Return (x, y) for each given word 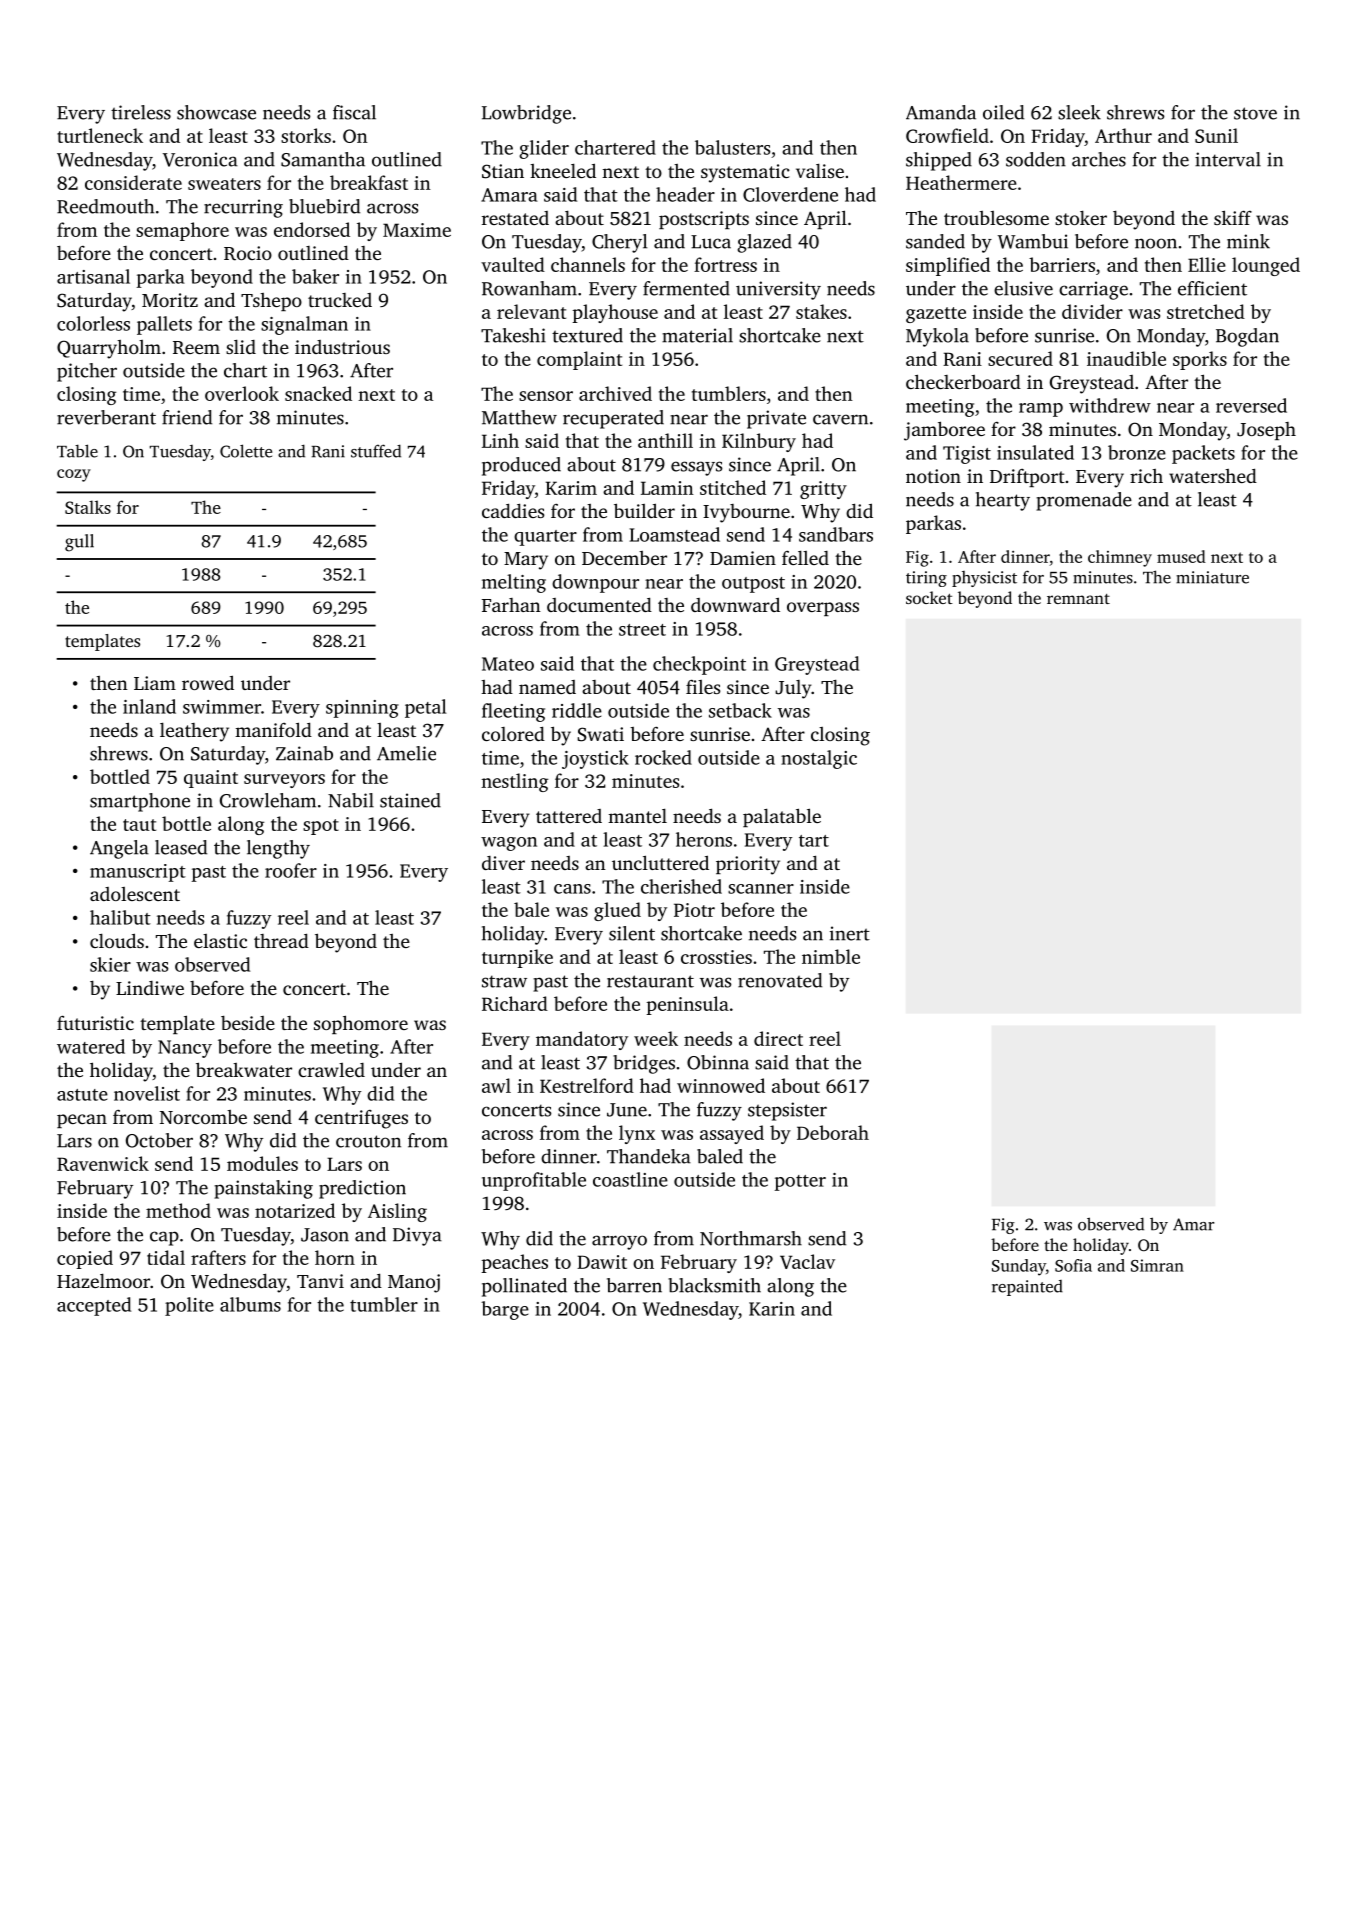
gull (79, 543)
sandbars (836, 534)
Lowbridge (526, 114)
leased (181, 847)
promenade (1084, 501)
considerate (133, 182)
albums (250, 1304)
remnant (1078, 599)
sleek (1079, 112)
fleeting (513, 712)
